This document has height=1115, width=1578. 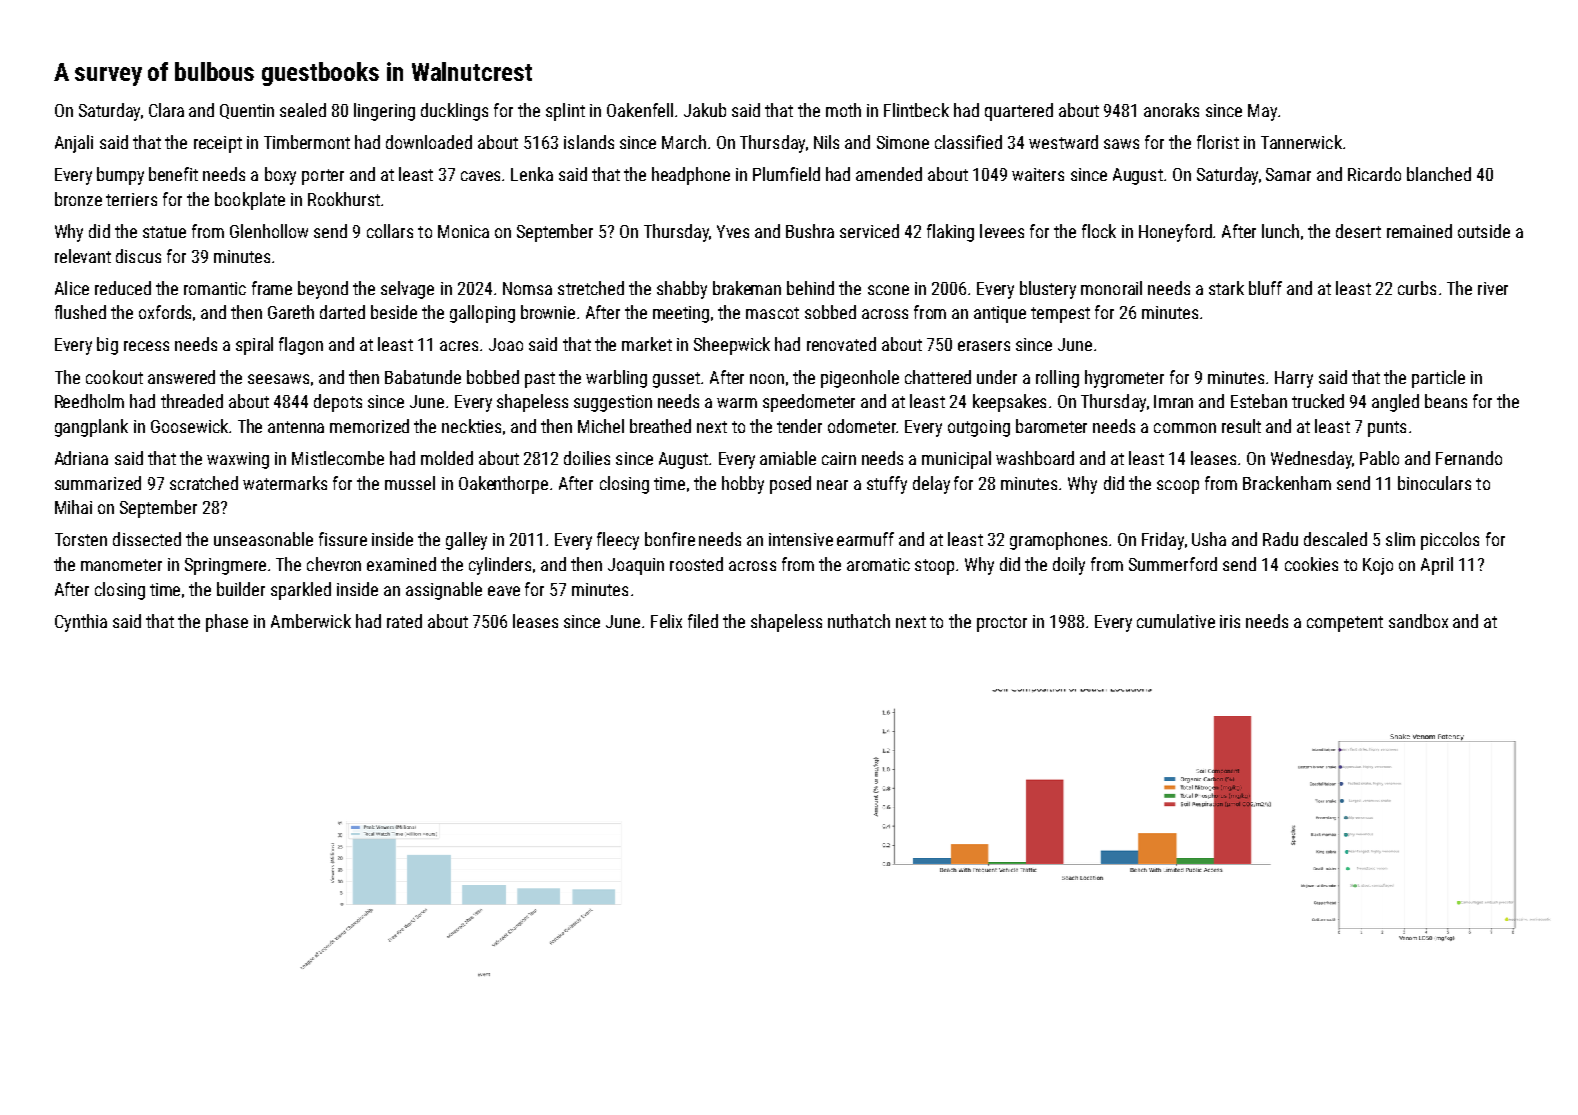 I want to click on classified, so click(x=968, y=142).
